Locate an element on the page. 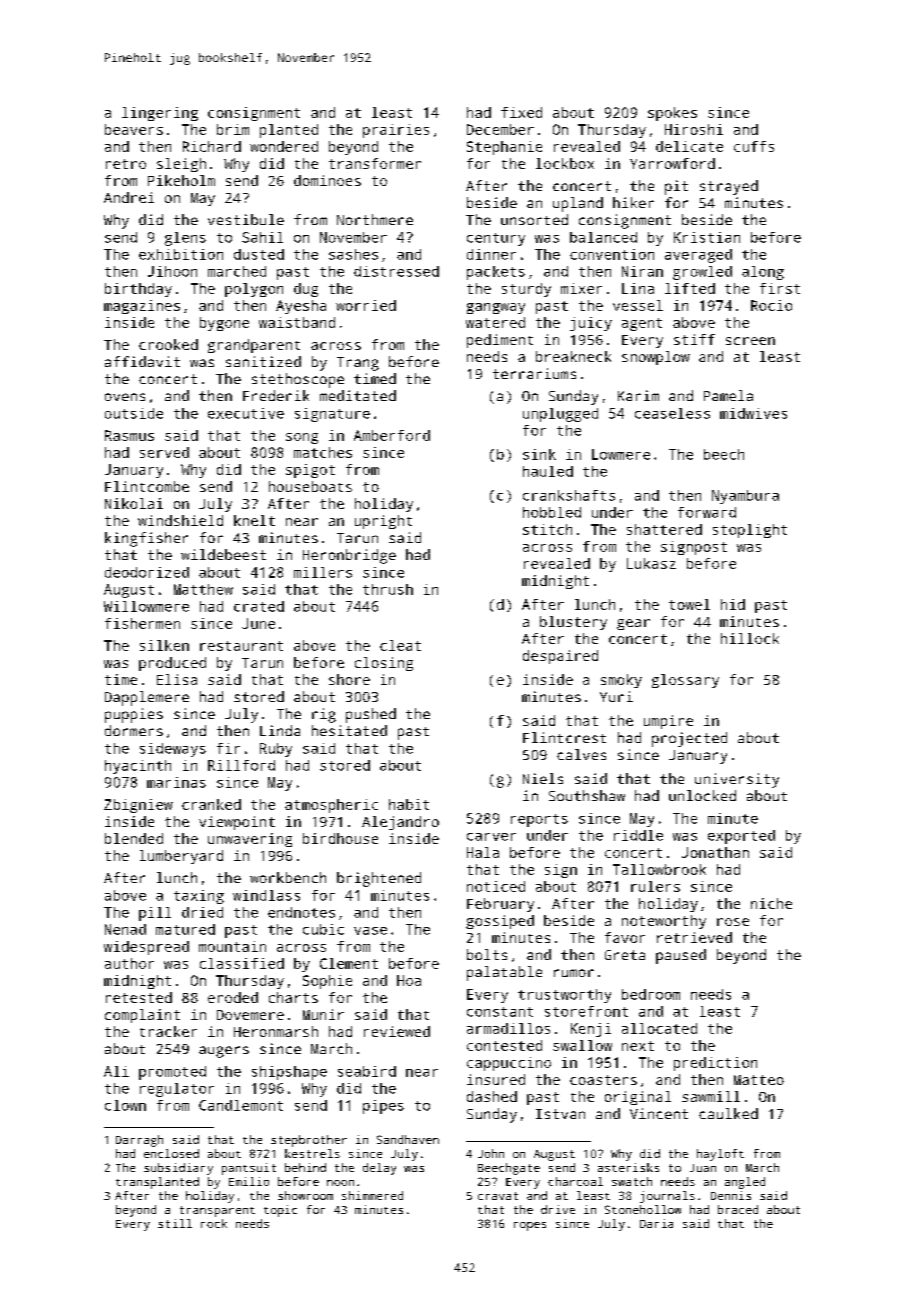 This document has width=908, height=1316. niche is located at coordinates (771, 903).
